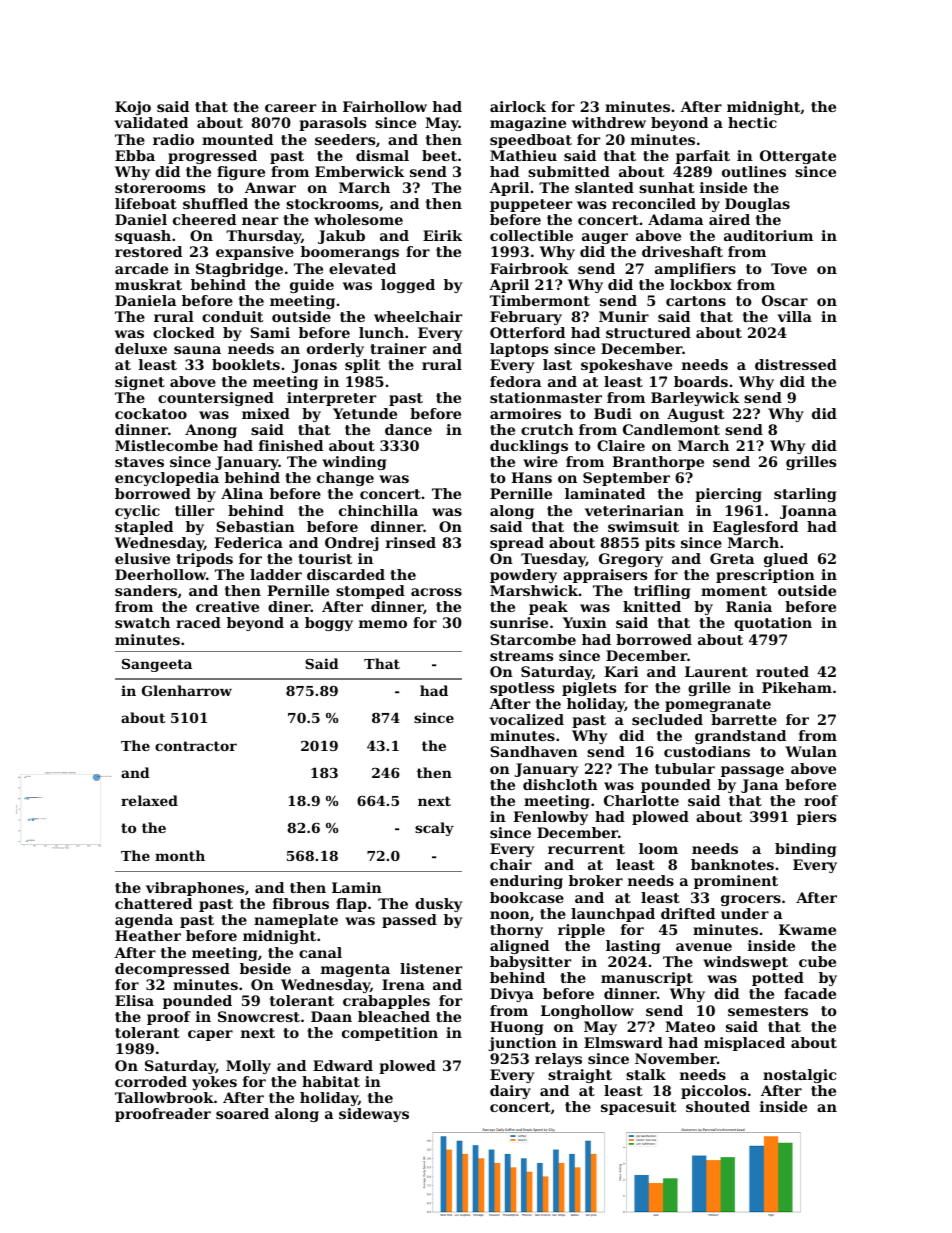  I want to click on spokeshave, so click(626, 366).
